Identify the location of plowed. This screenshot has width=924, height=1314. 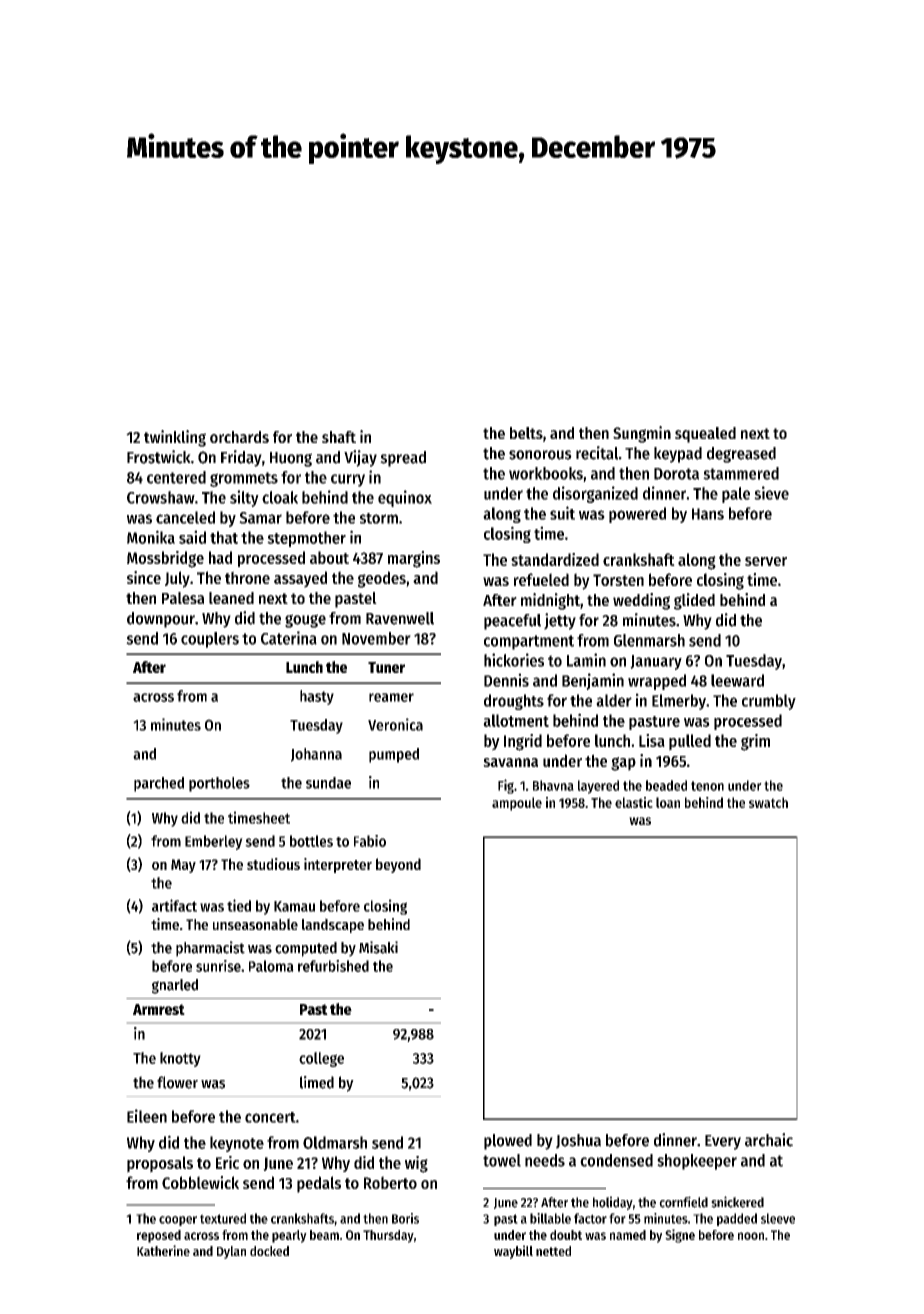
(508, 1142).
